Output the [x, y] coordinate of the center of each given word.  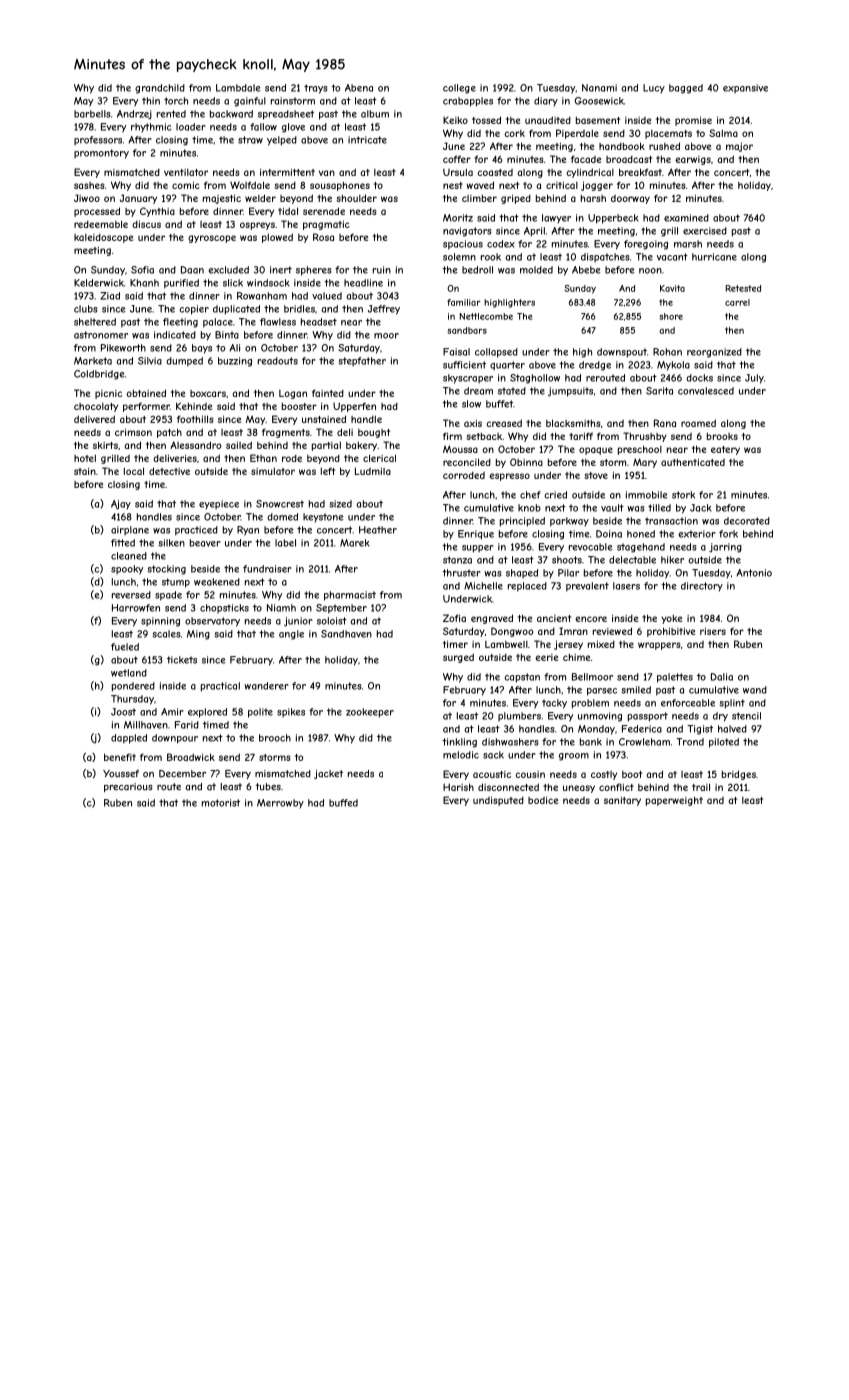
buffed [343, 803]
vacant [672, 257]
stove [596, 475]
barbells [92, 114]
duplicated [236, 310]
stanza [457, 560]
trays [316, 89]
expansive [745, 88]
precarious [128, 787]
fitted [123, 543]
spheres [314, 271]
